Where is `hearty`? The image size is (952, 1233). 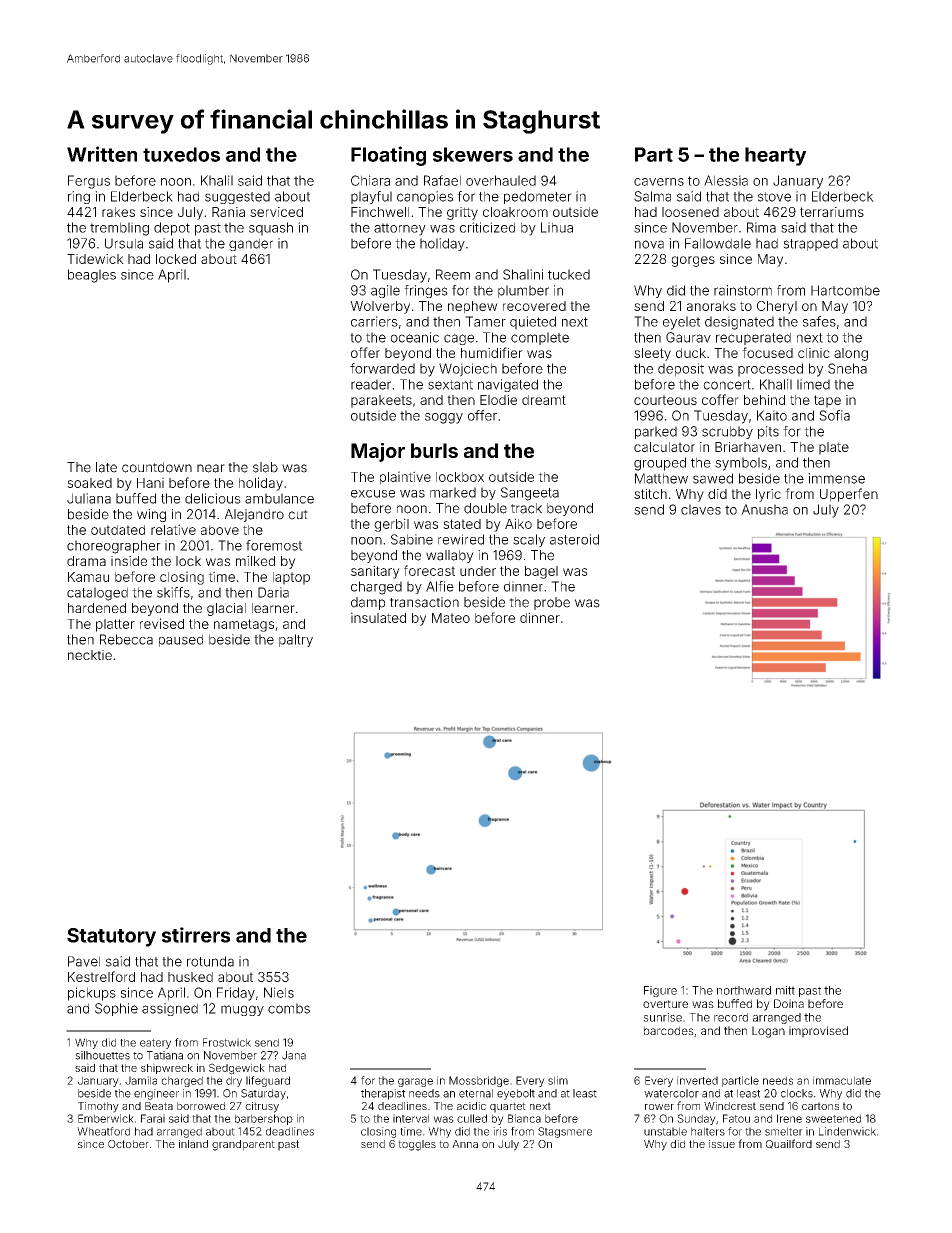
hearty is located at coordinates (775, 156).
